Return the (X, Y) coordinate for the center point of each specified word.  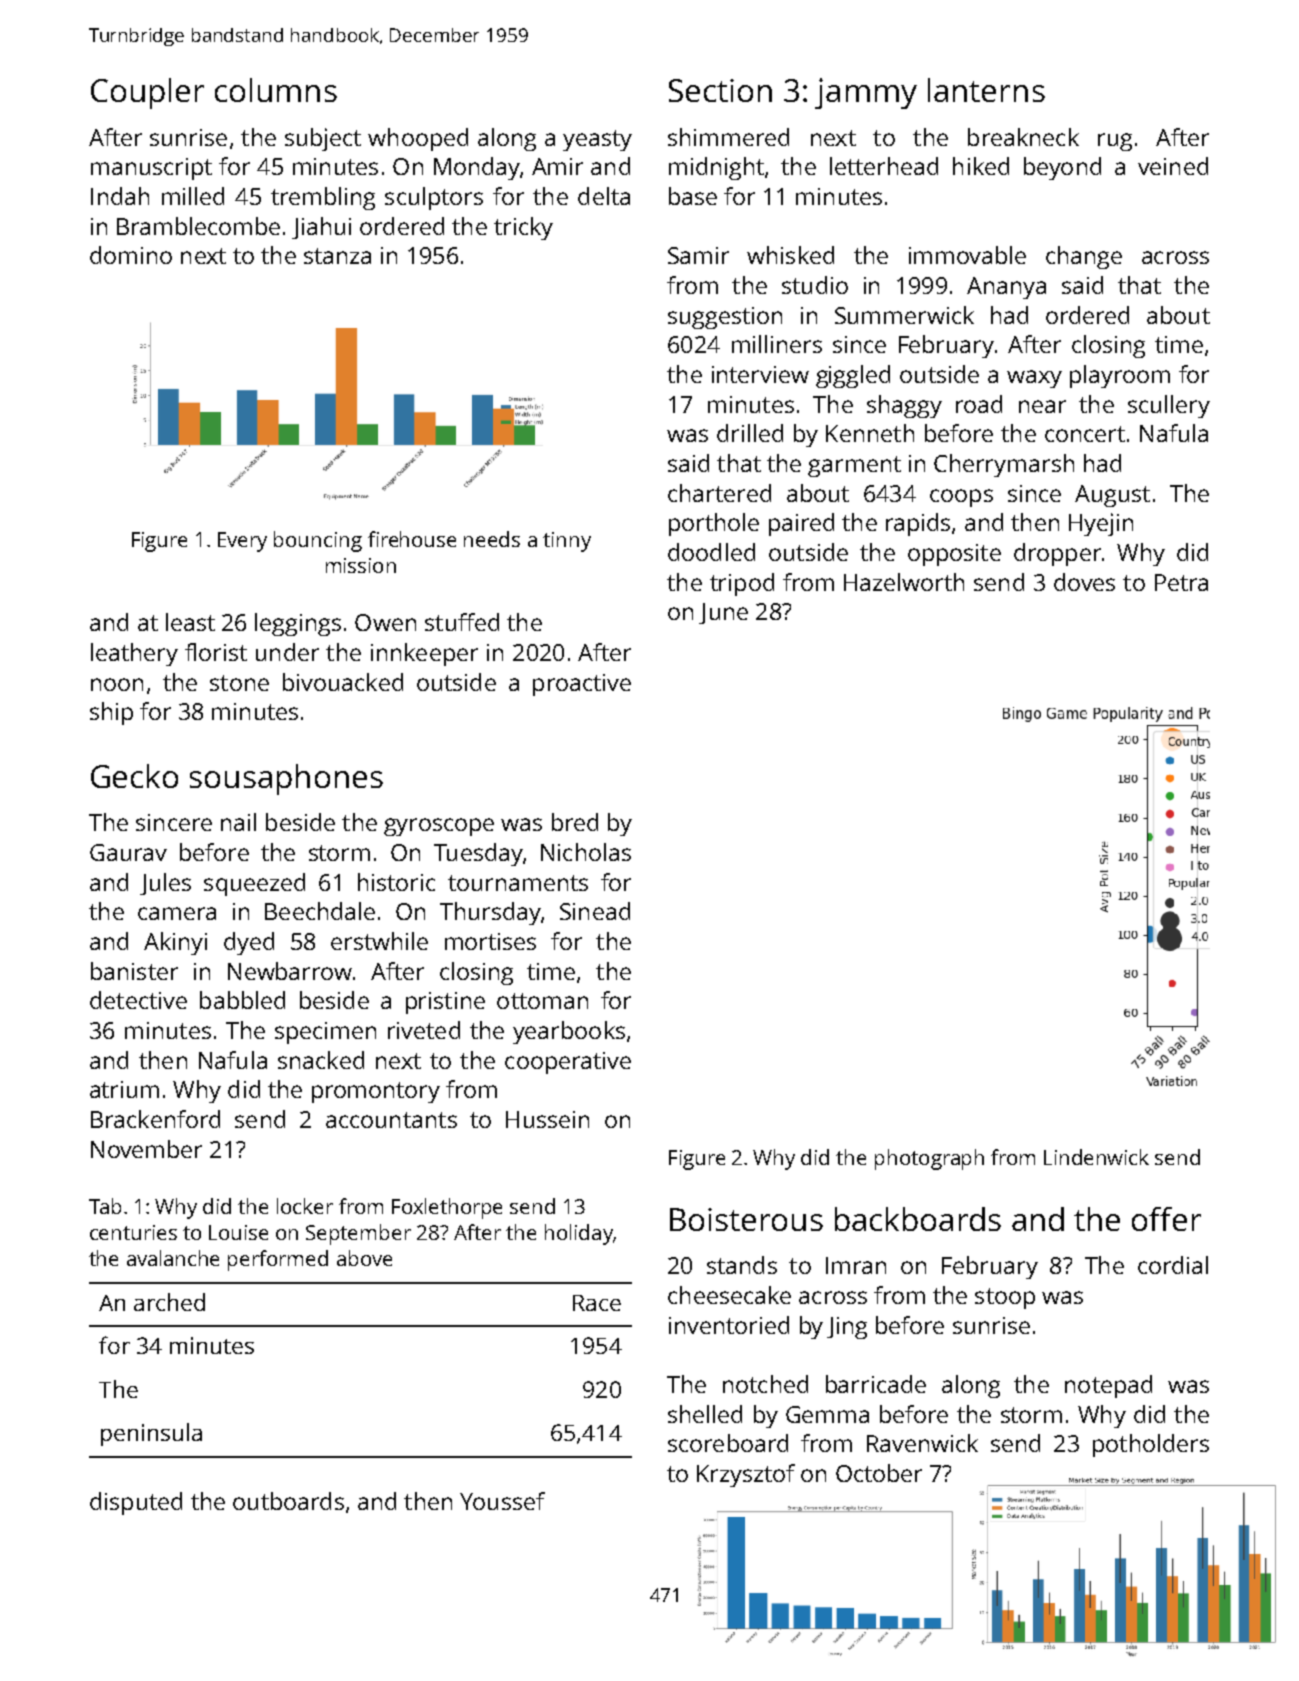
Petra (1181, 582)
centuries (133, 1232)
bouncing (318, 541)
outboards (288, 1501)
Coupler (147, 93)
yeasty (597, 140)
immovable (967, 255)
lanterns (986, 90)
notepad (1108, 1386)
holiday (579, 1234)
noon (117, 684)
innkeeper (424, 654)
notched (765, 1384)
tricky (523, 228)
